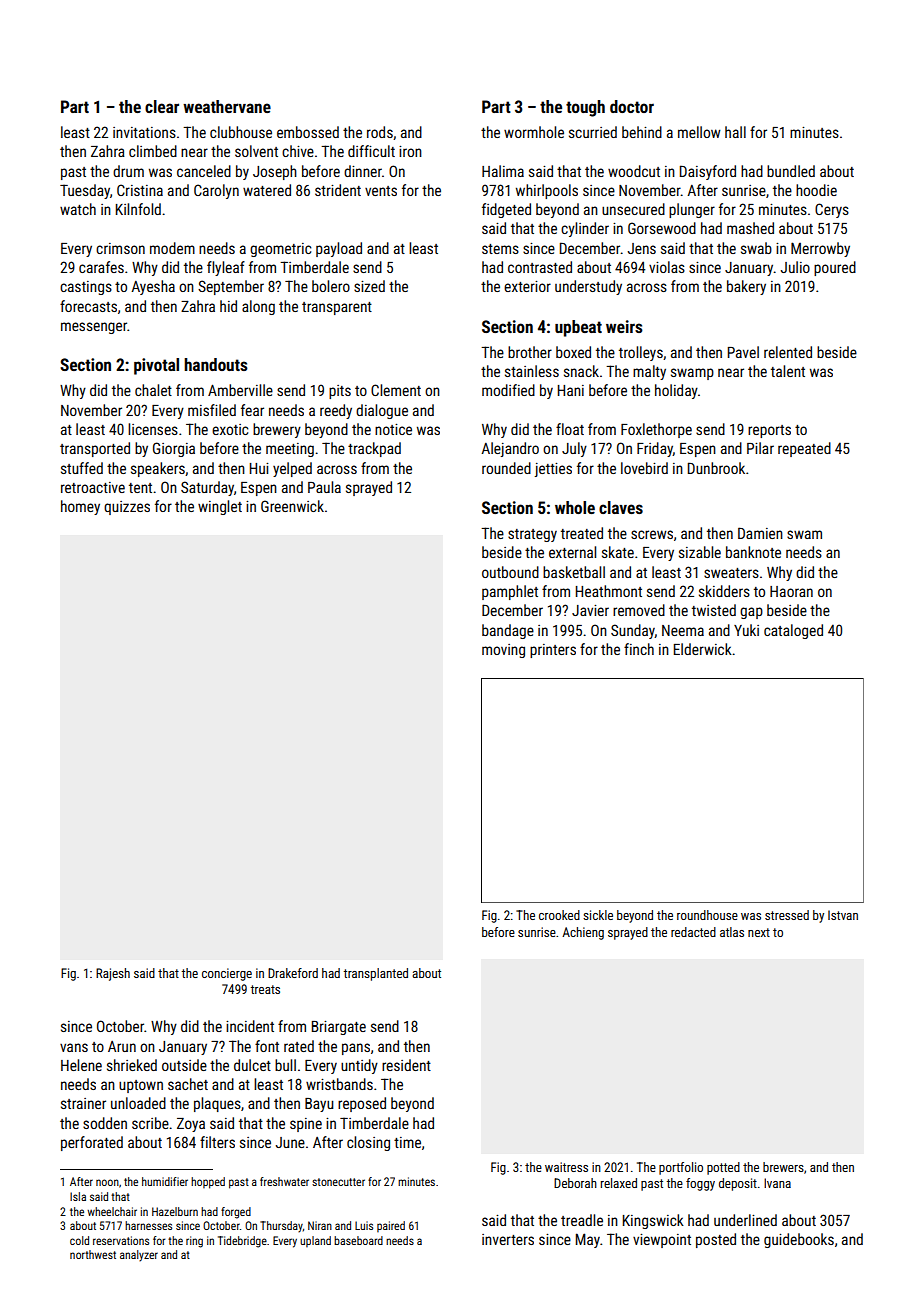  I want to click on Carolyn, so click(216, 191).
